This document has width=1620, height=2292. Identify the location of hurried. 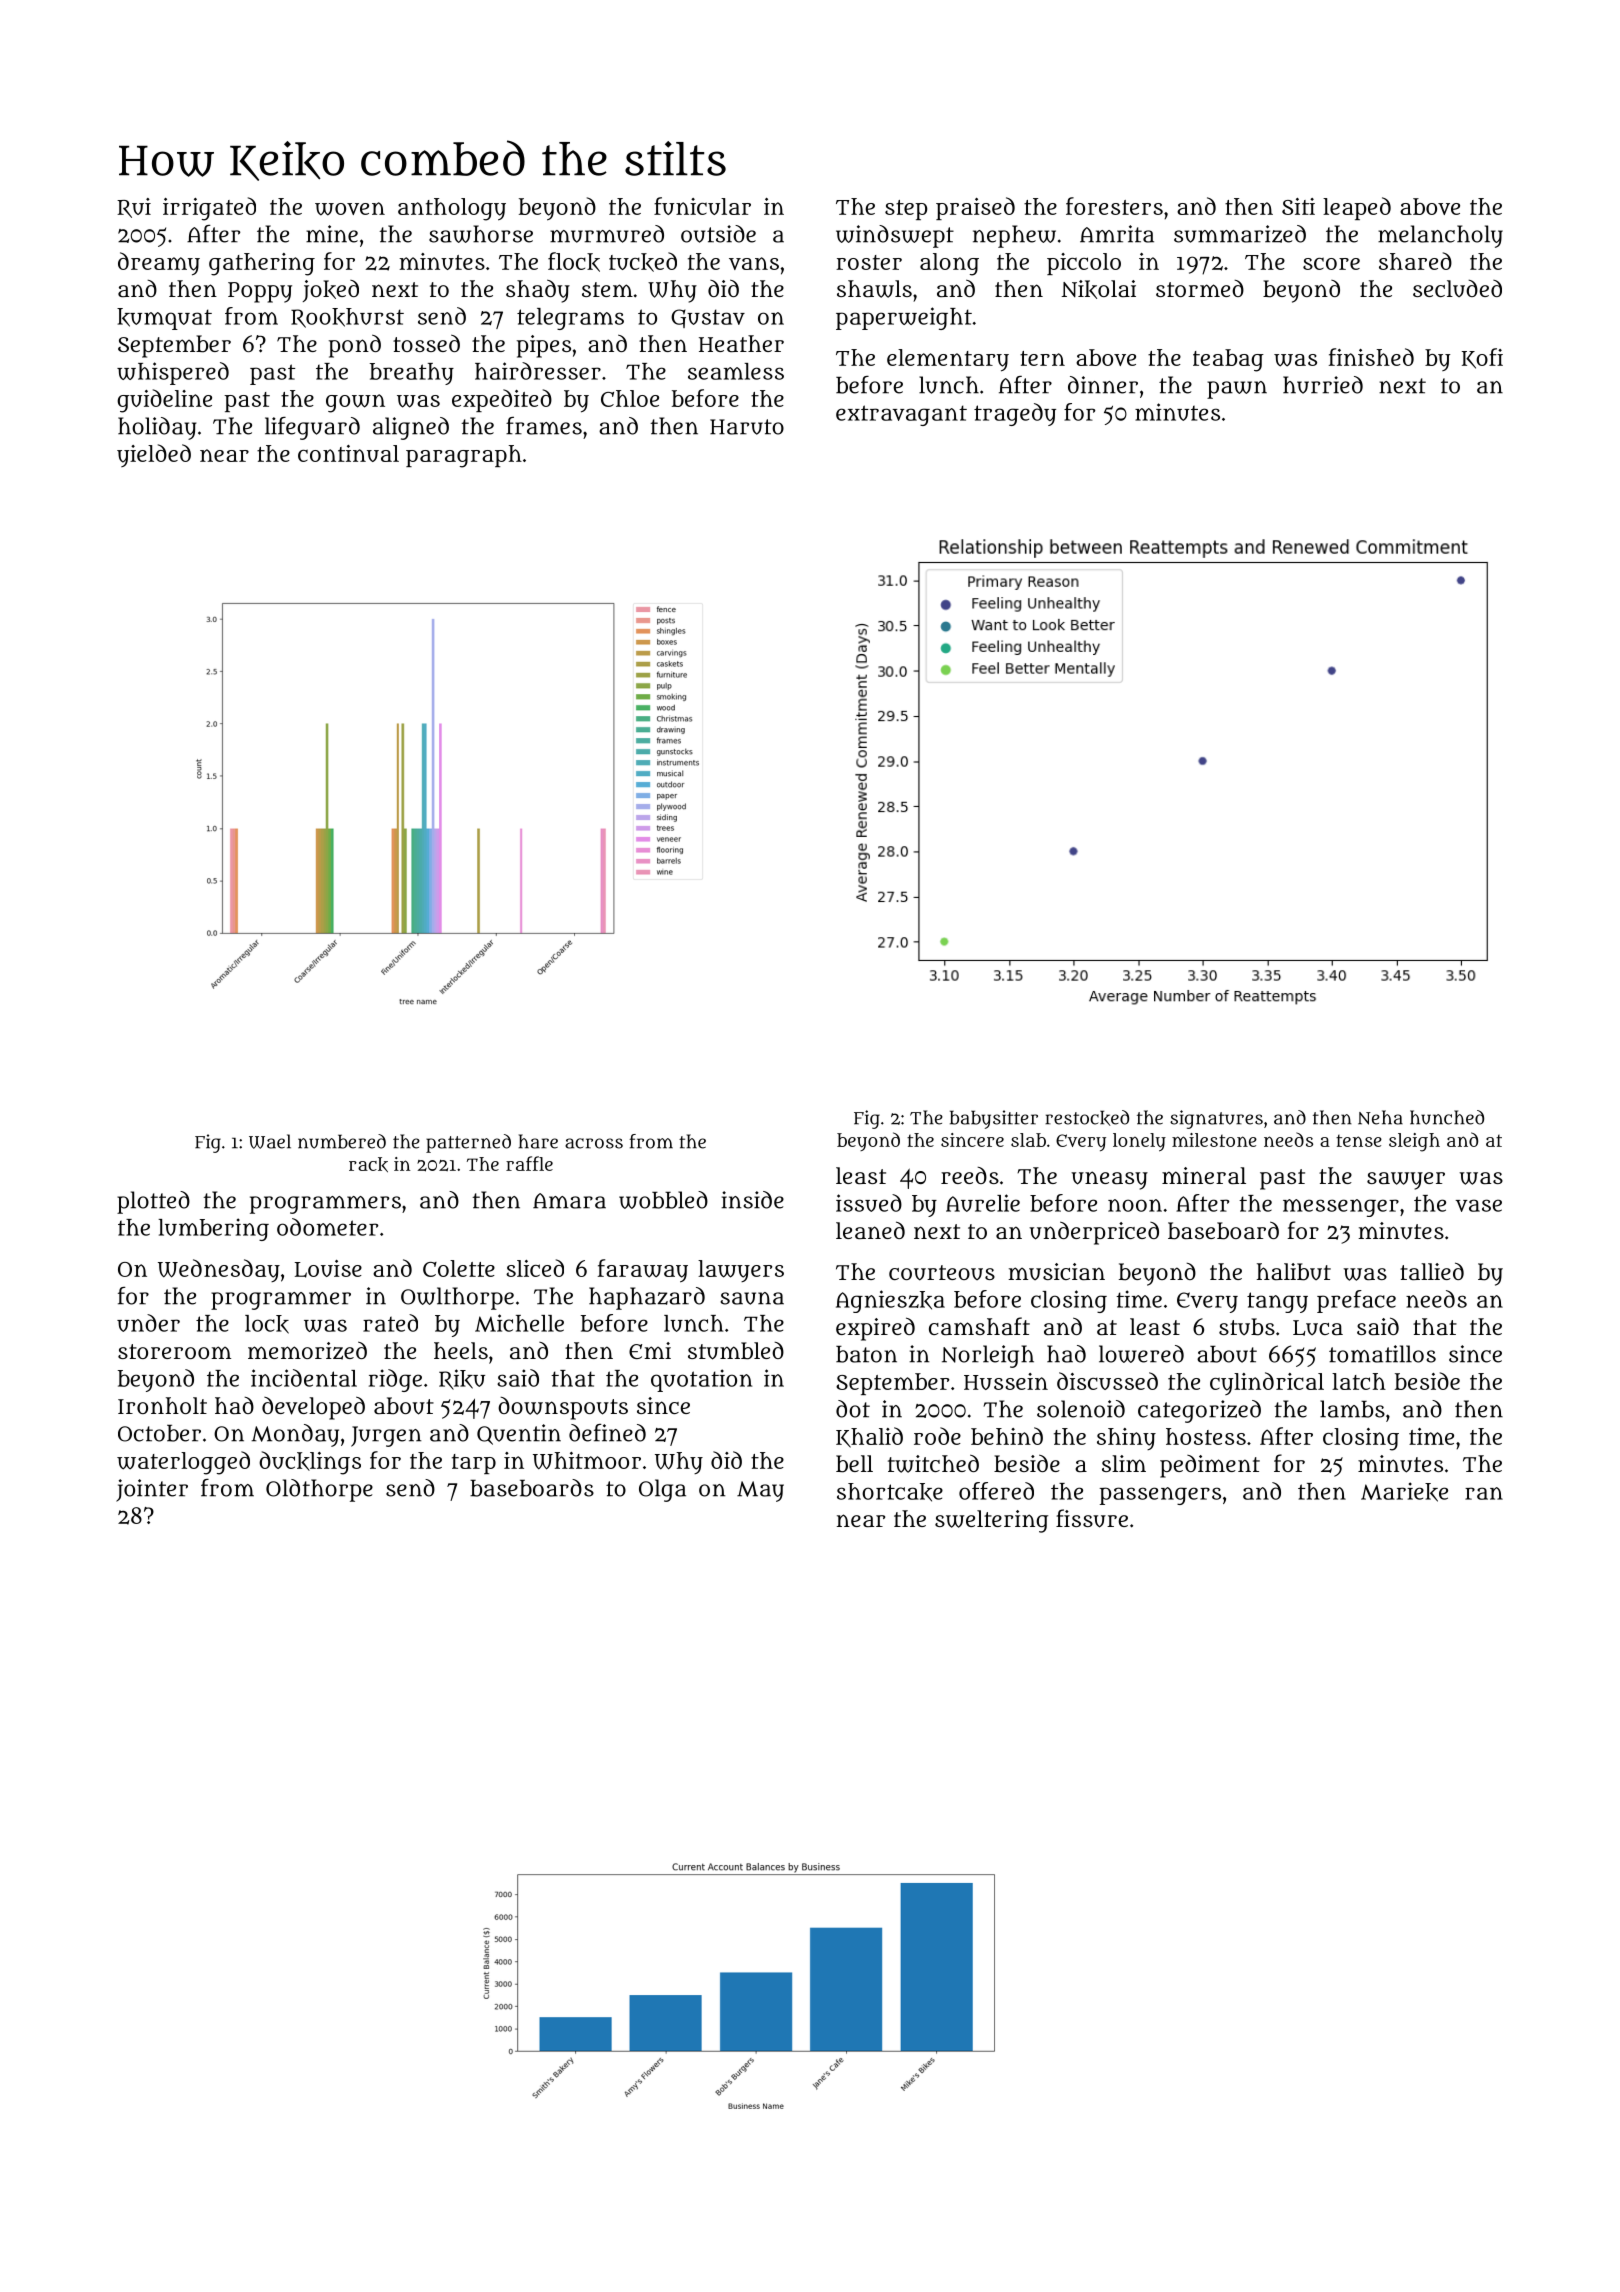
(1323, 385).
